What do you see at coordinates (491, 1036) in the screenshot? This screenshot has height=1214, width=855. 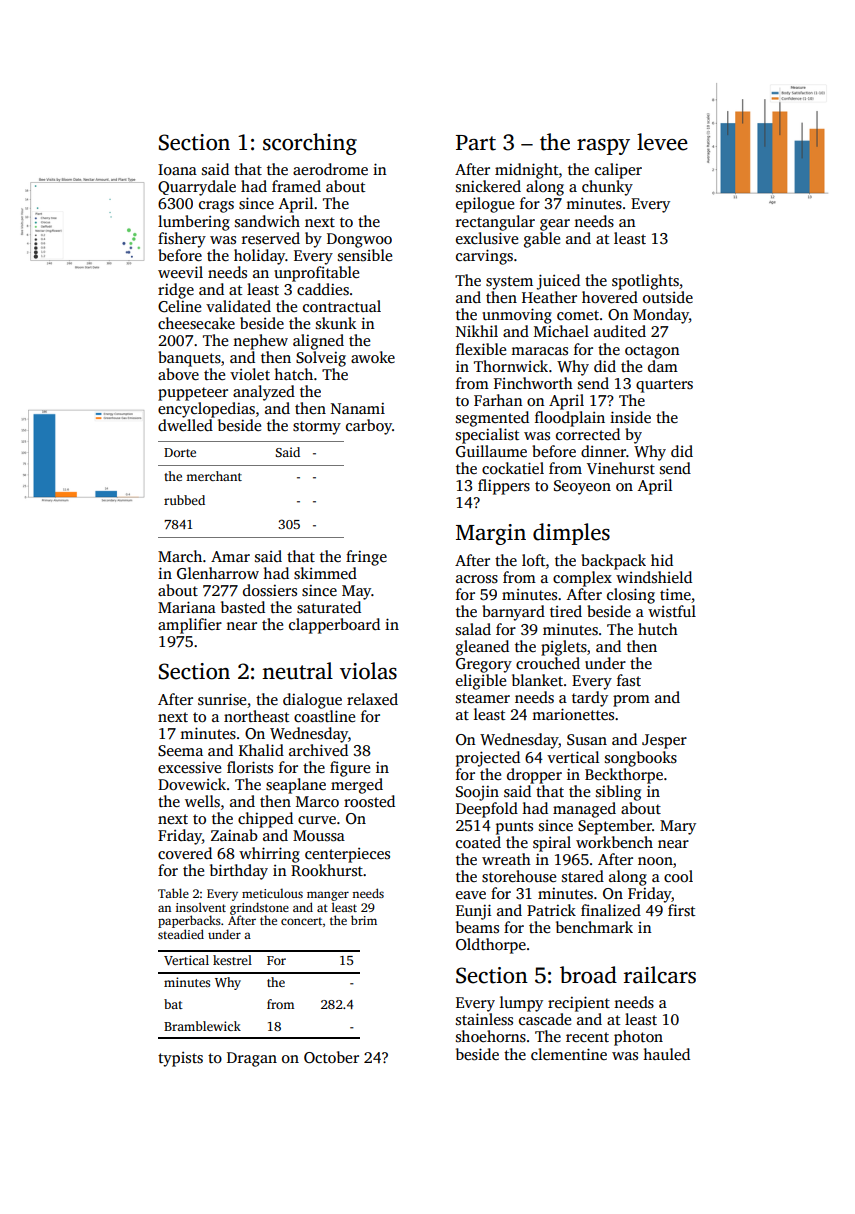 I see `shoehorns` at bounding box center [491, 1036].
